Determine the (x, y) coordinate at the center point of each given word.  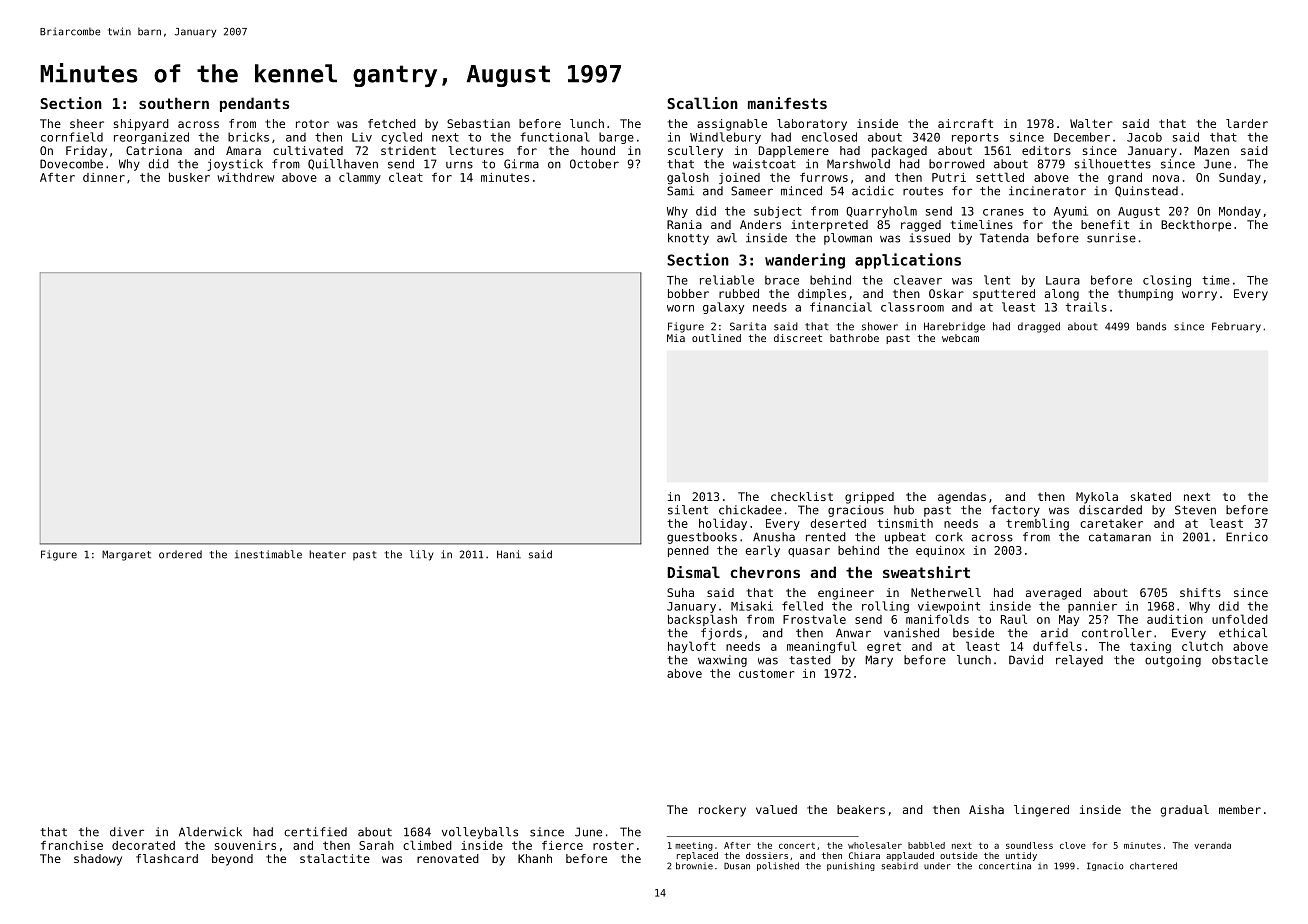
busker (189, 177)
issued (929, 238)
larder (1247, 123)
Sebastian (478, 123)
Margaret (126, 555)
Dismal (693, 572)
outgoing (1173, 661)
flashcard (167, 858)
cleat (406, 177)
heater (327, 554)
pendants (254, 104)
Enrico (1247, 537)
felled (802, 606)
